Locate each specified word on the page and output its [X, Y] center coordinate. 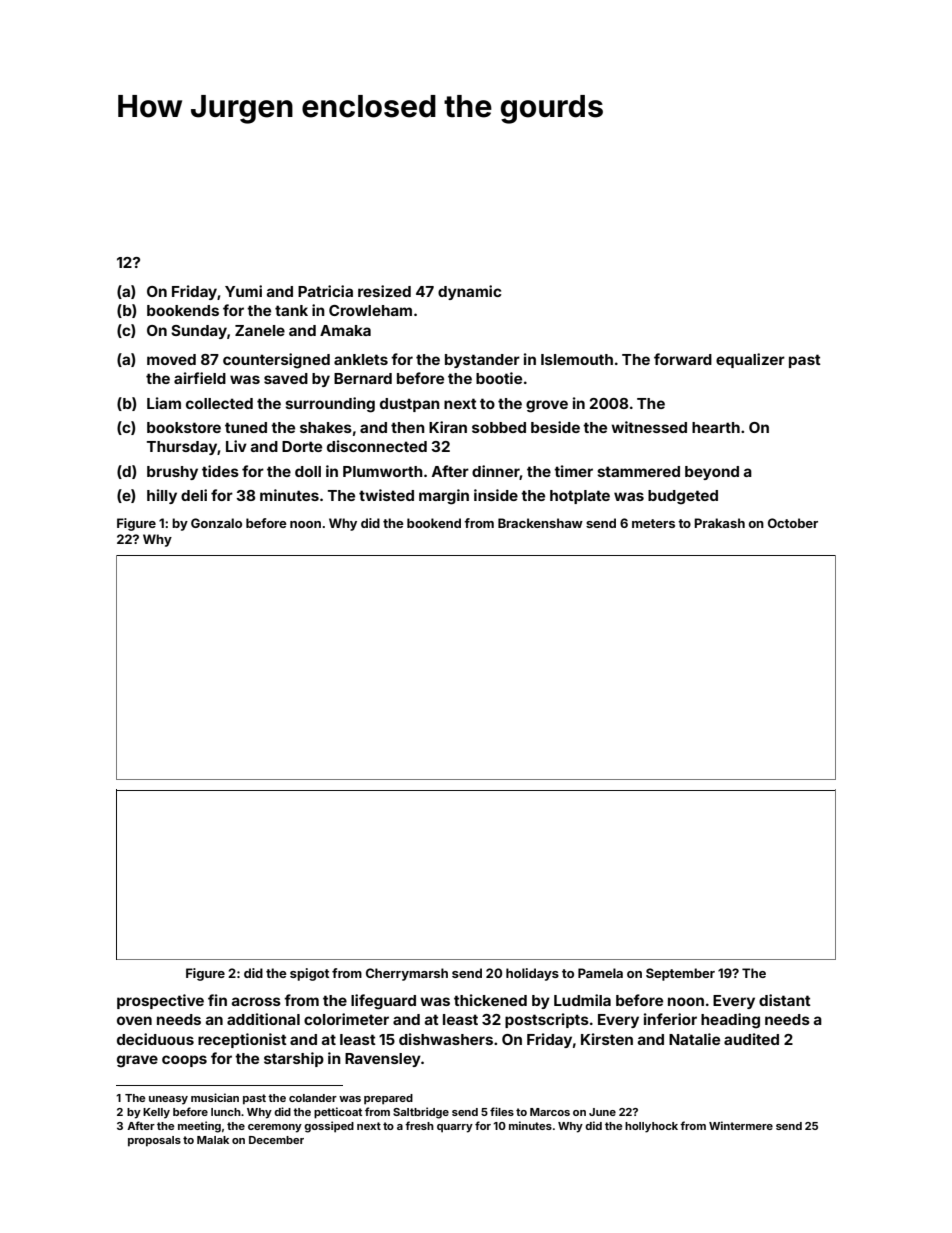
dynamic [469, 292]
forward [683, 359]
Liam [164, 403]
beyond [712, 473]
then [408, 427]
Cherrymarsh [407, 974]
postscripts [547, 1020]
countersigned [276, 361]
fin [217, 1000]
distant [785, 1000]
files [502, 1111]
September [680, 974]
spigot [309, 974]
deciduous [155, 1039]
